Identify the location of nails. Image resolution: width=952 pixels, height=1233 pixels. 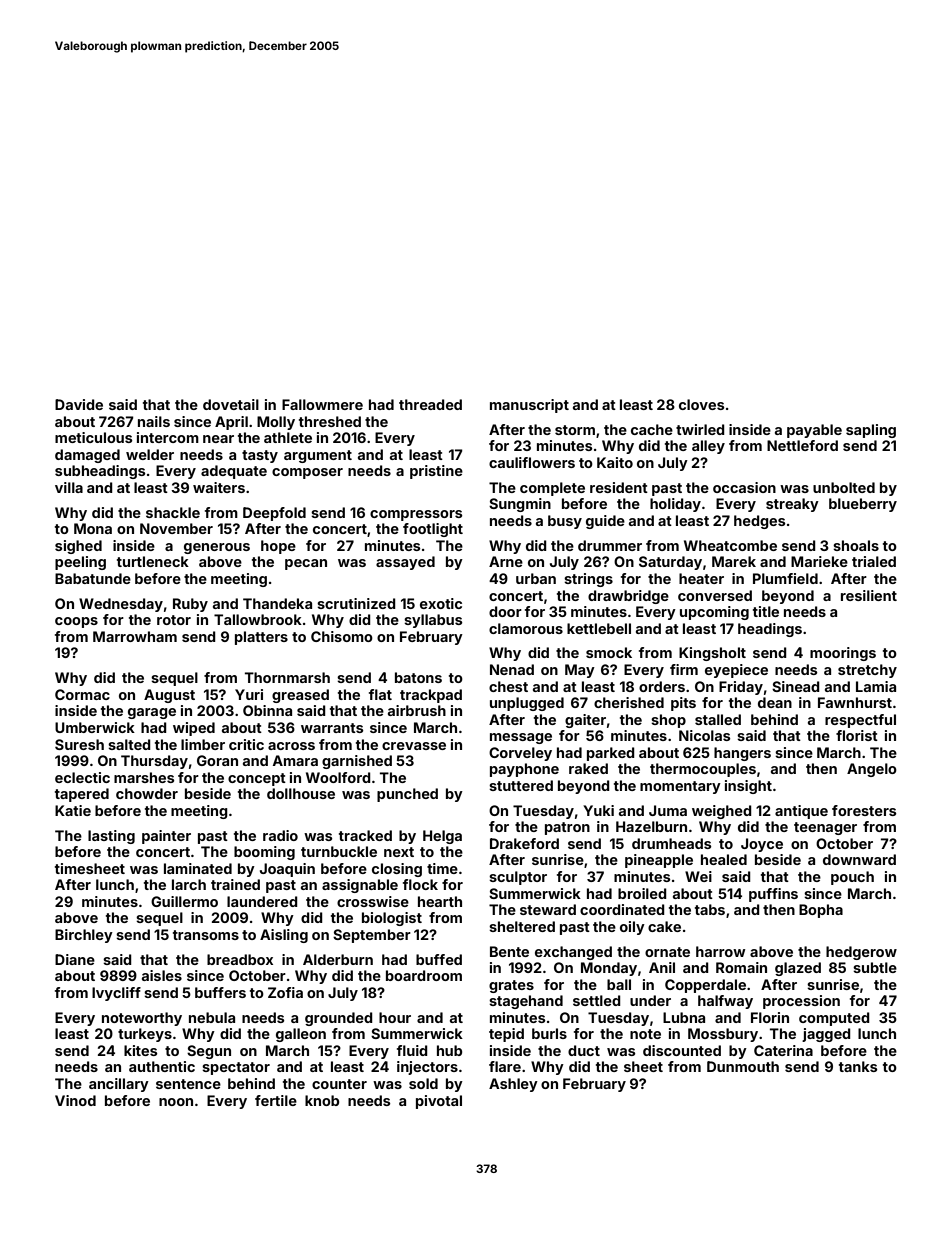
(154, 421).
